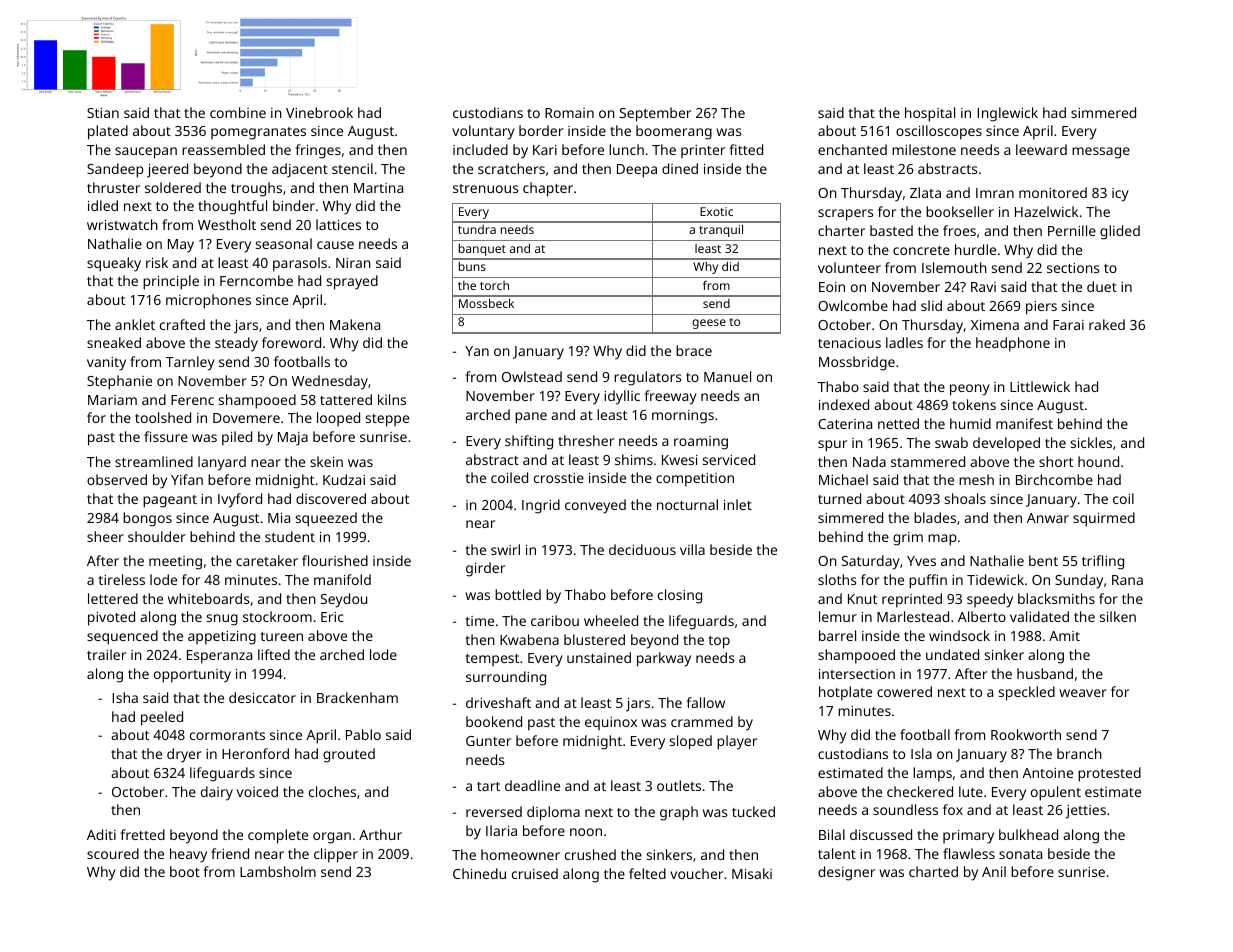 The height and width of the page is (952, 1233). What do you see at coordinates (278, 836) in the page?
I see `complete` at bounding box center [278, 836].
